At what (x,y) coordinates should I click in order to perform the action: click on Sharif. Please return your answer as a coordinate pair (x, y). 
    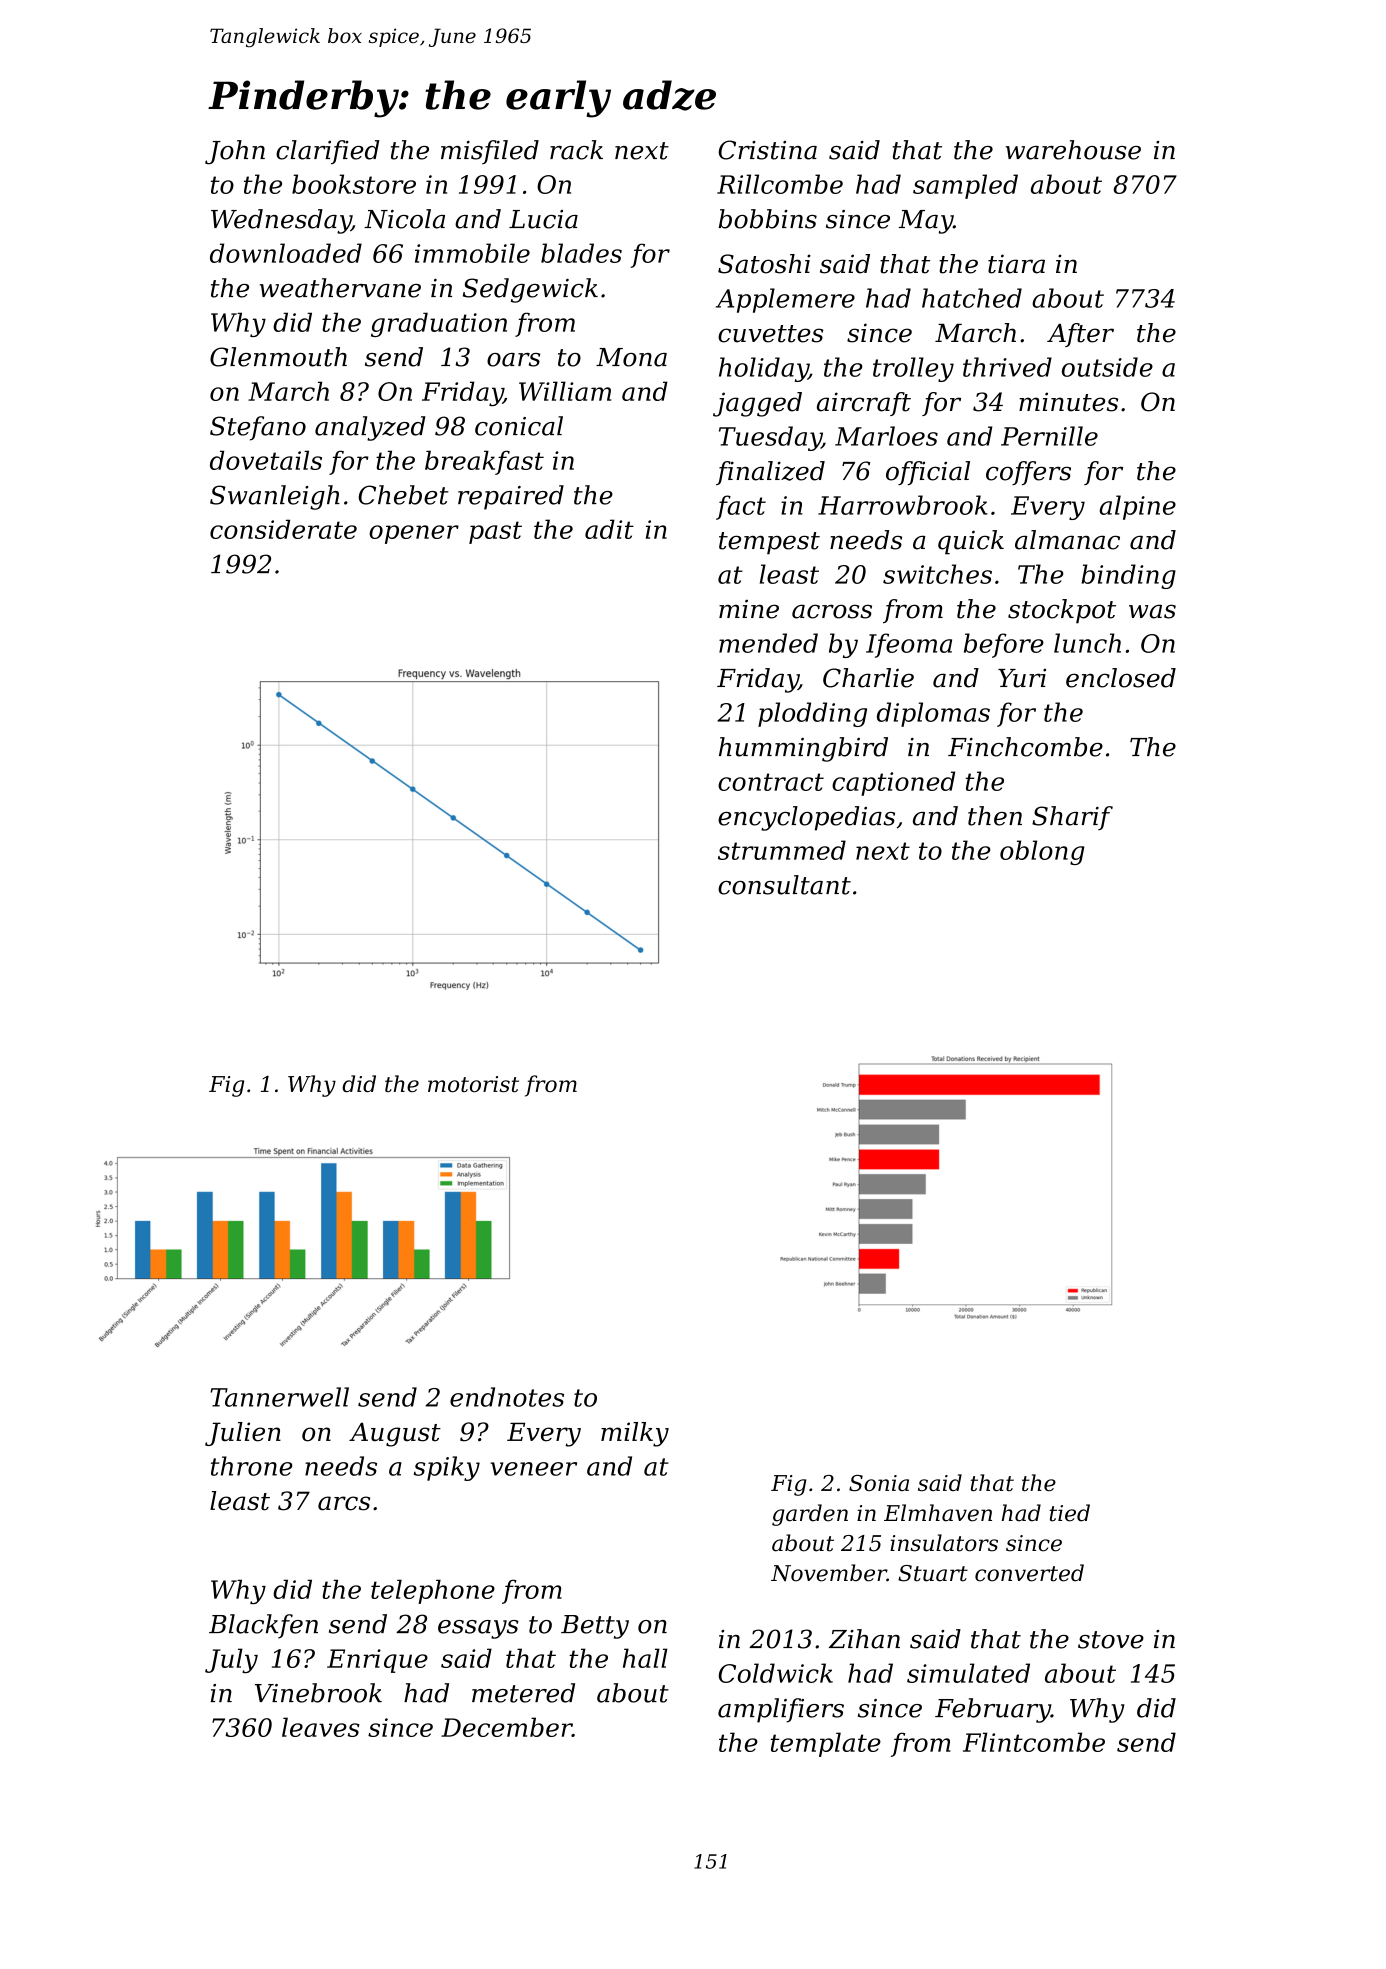
    Looking at the image, I should click on (1072, 818).
